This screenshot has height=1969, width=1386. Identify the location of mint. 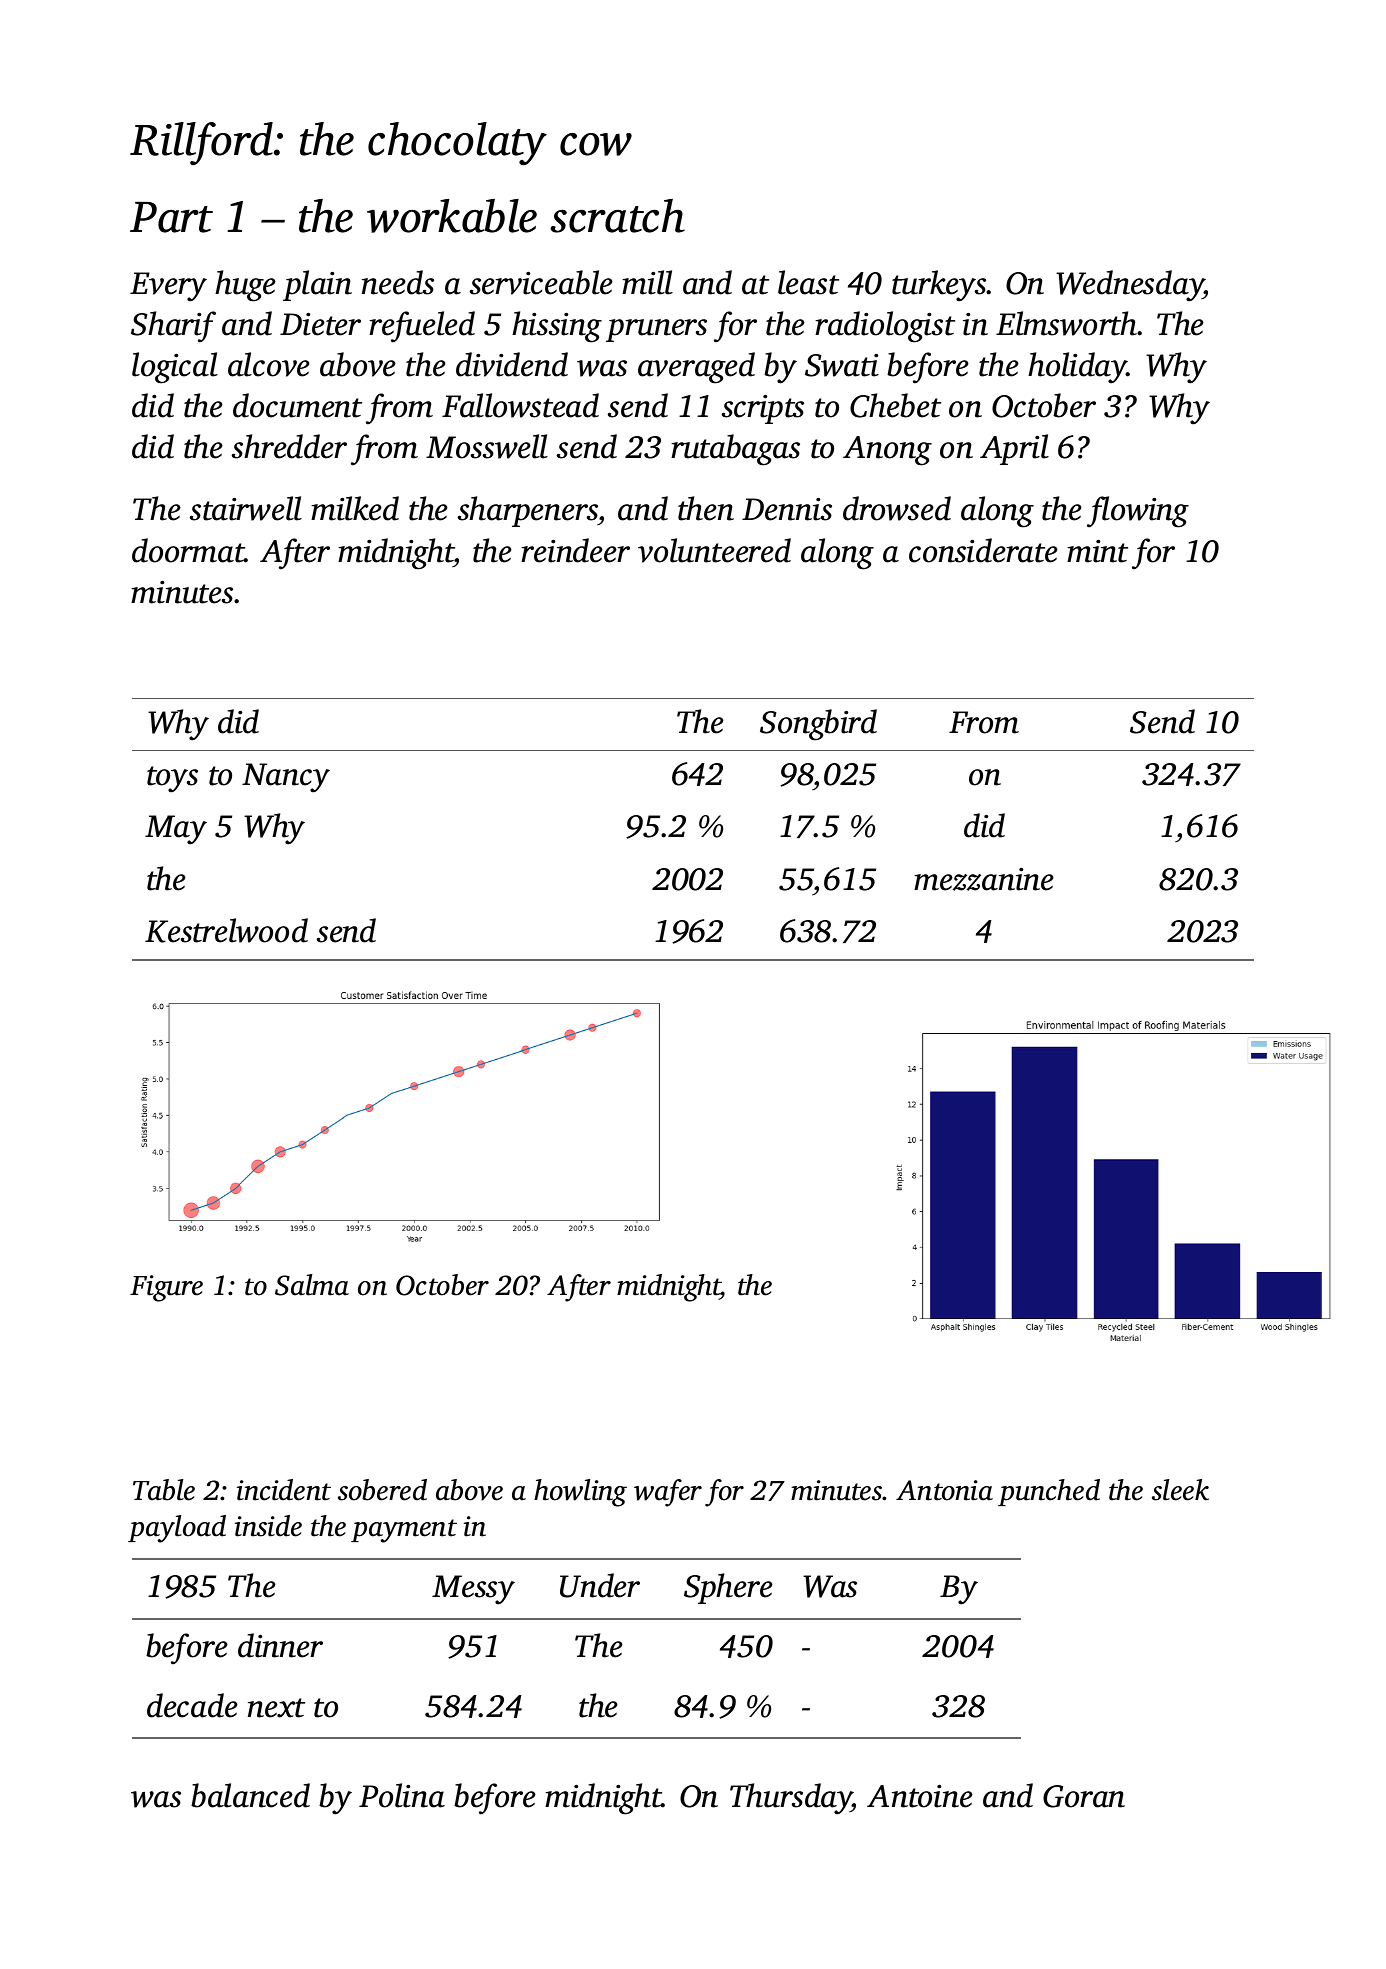
(1097, 551).
